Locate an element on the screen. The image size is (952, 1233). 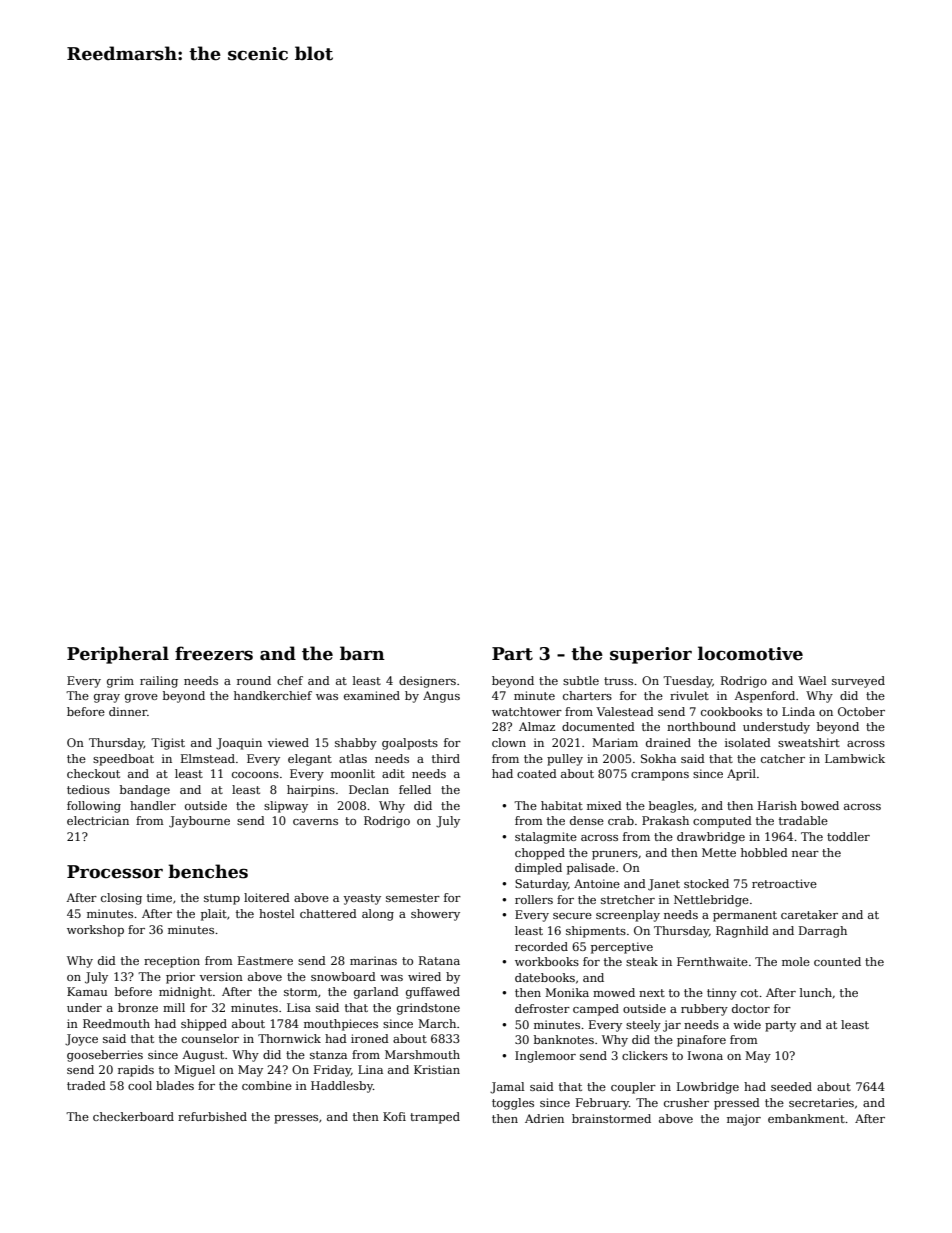
locomotive is located at coordinates (750, 653).
